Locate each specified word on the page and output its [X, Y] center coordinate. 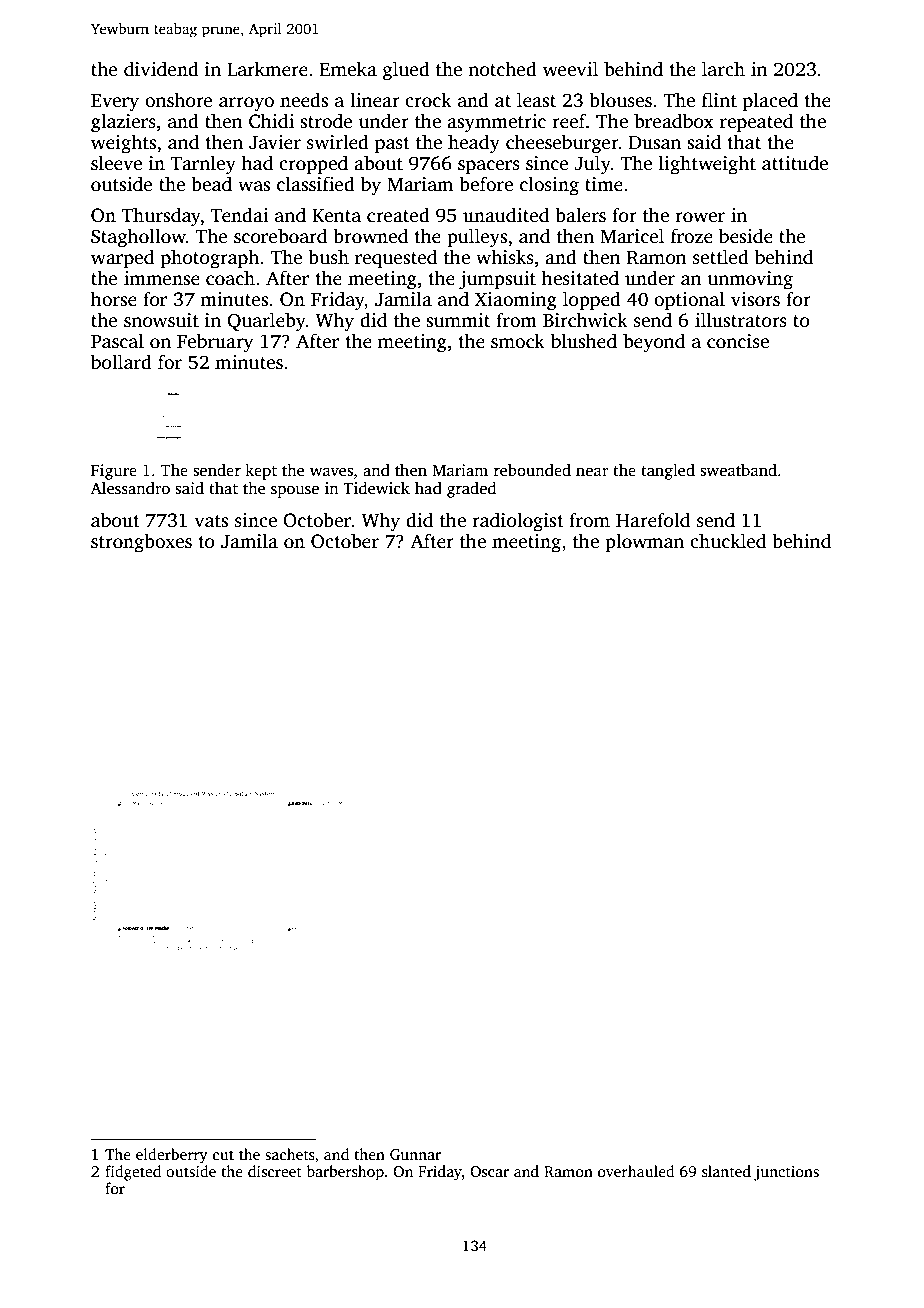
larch [723, 69]
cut [223, 1155]
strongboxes [141, 543]
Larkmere [267, 69]
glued [406, 71]
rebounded [532, 470]
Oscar [489, 1171]
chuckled [728, 541]
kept [261, 472]
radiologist [518, 522]
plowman [644, 543]
